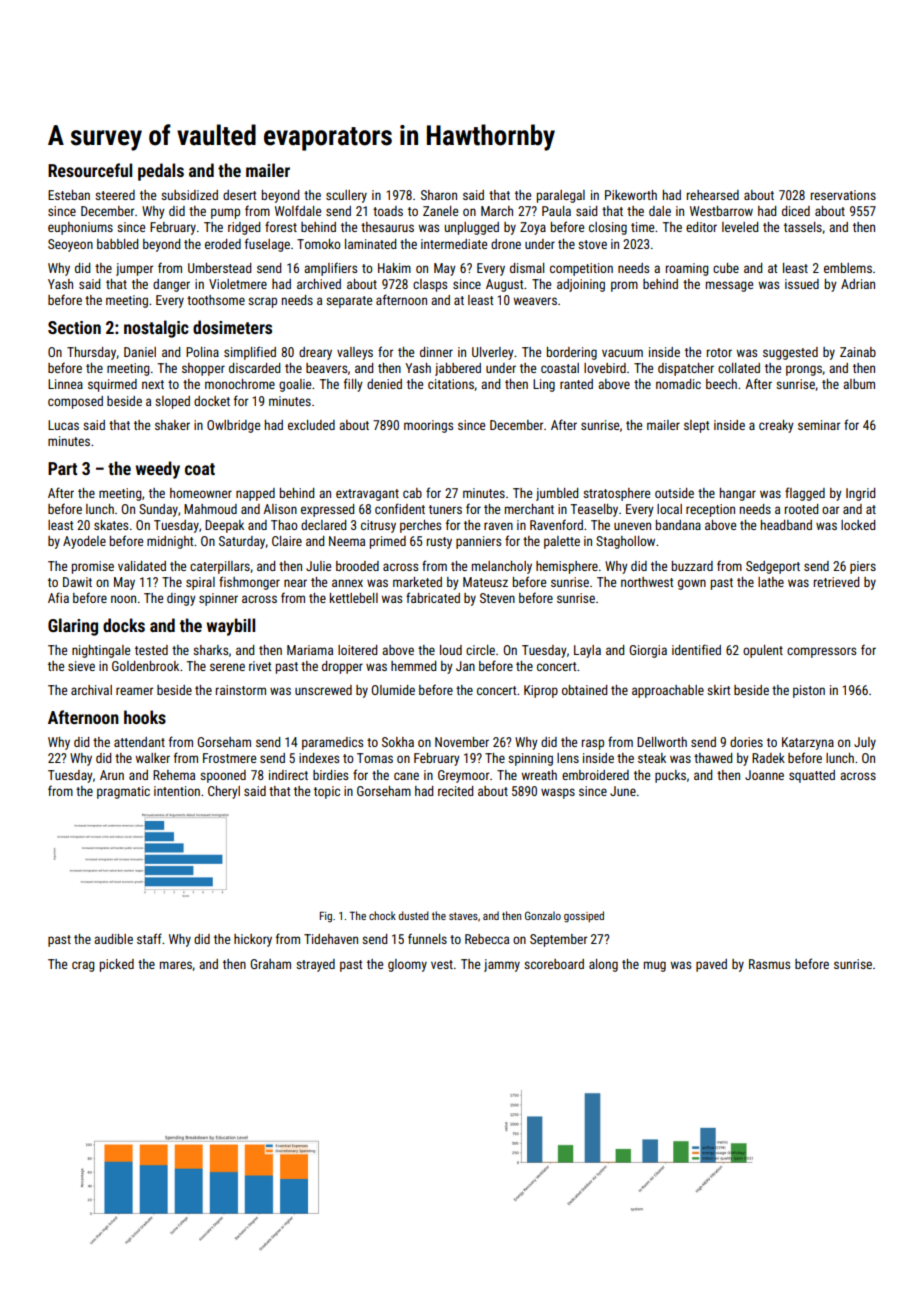 Image resolution: width=924 pixels, height=1308 pixels. Describe the element at coordinates (436, 352) in the page. I see `dinner` at that location.
